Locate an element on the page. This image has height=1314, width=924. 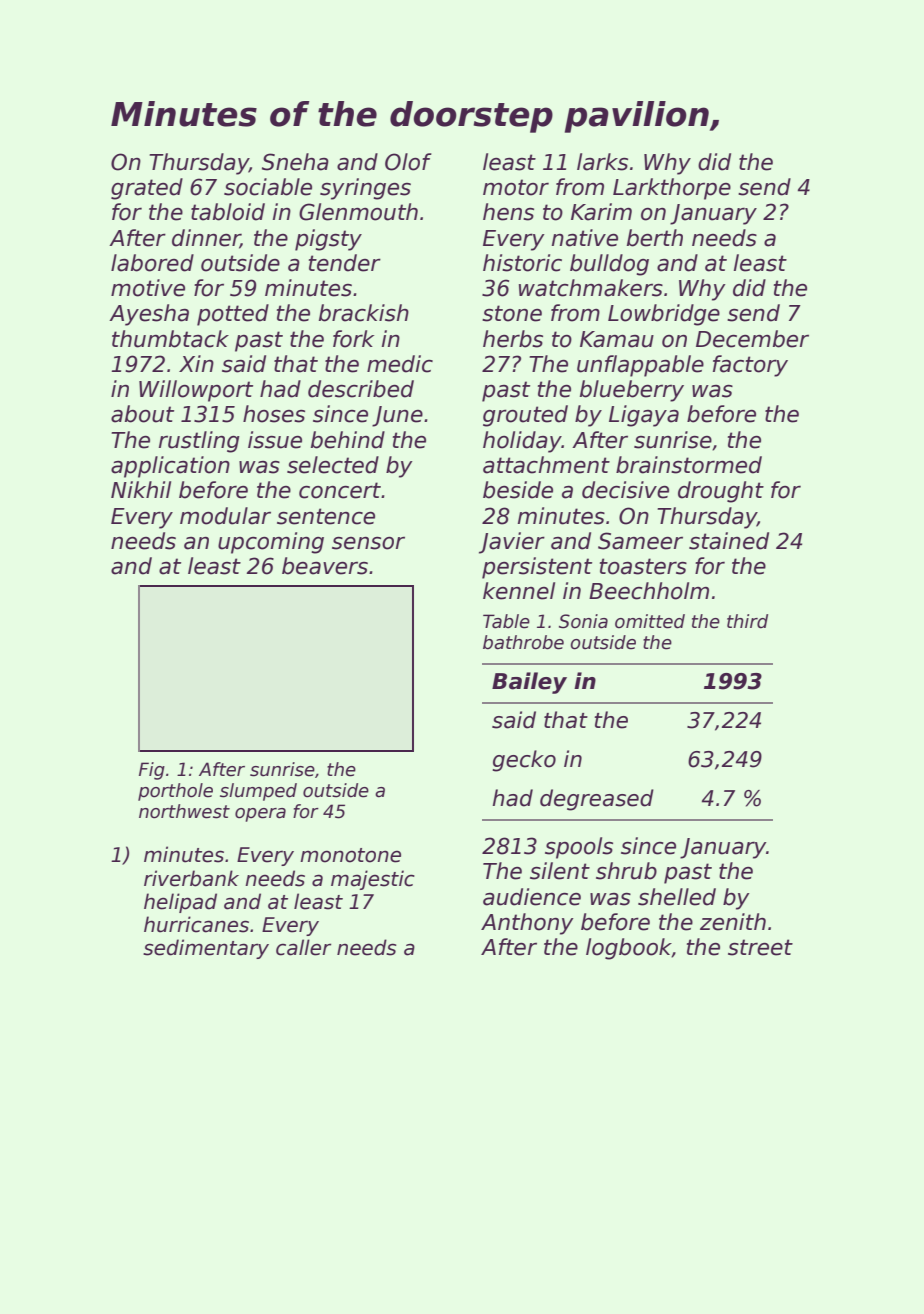
larks is located at coordinates (602, 162).
